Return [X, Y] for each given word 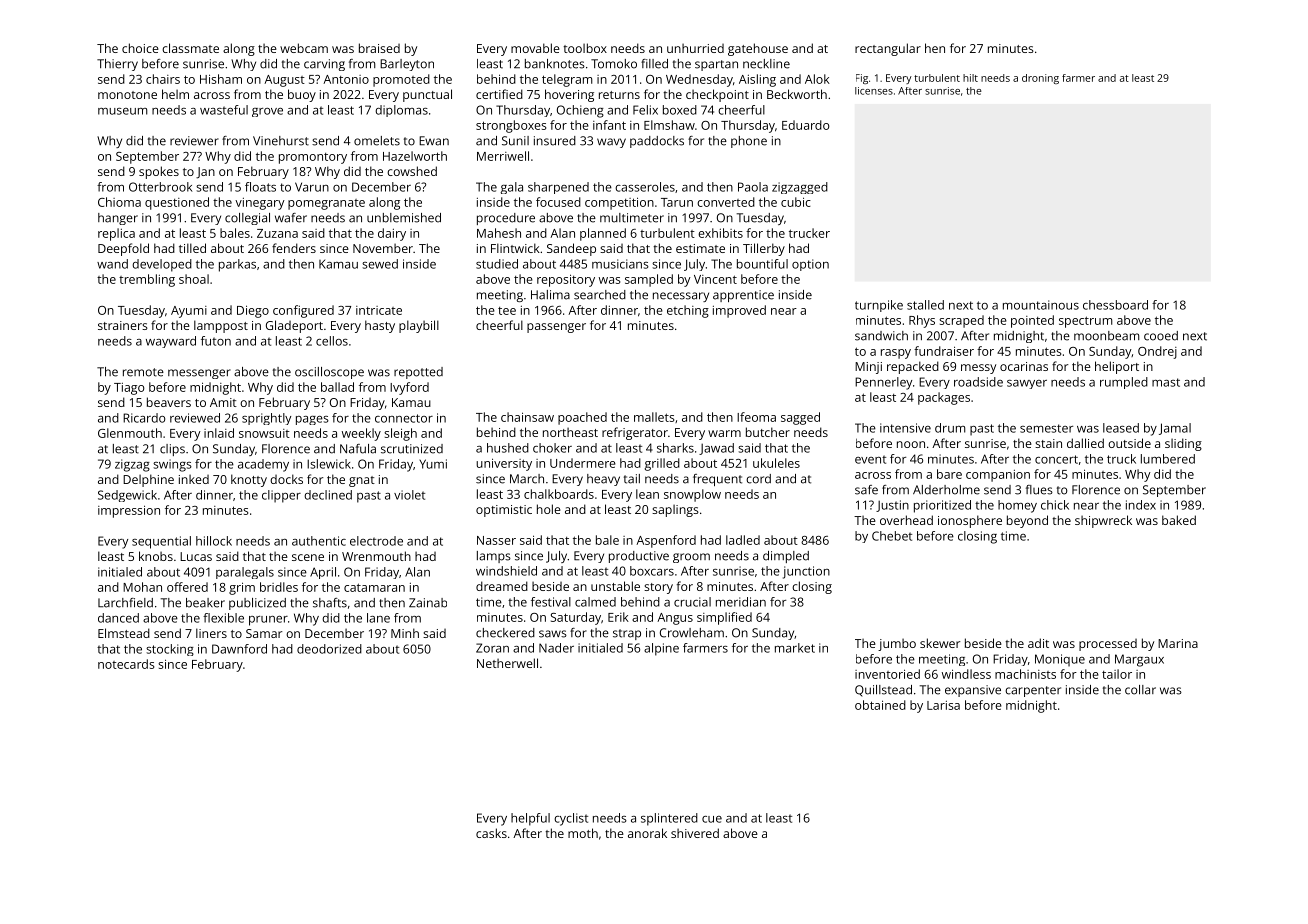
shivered [695, 833]
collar [1140, 690]
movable [535, 48]
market [795, 648]
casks [491, 833]
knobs [156, 556]
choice [140, 48]
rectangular [888, 49]
